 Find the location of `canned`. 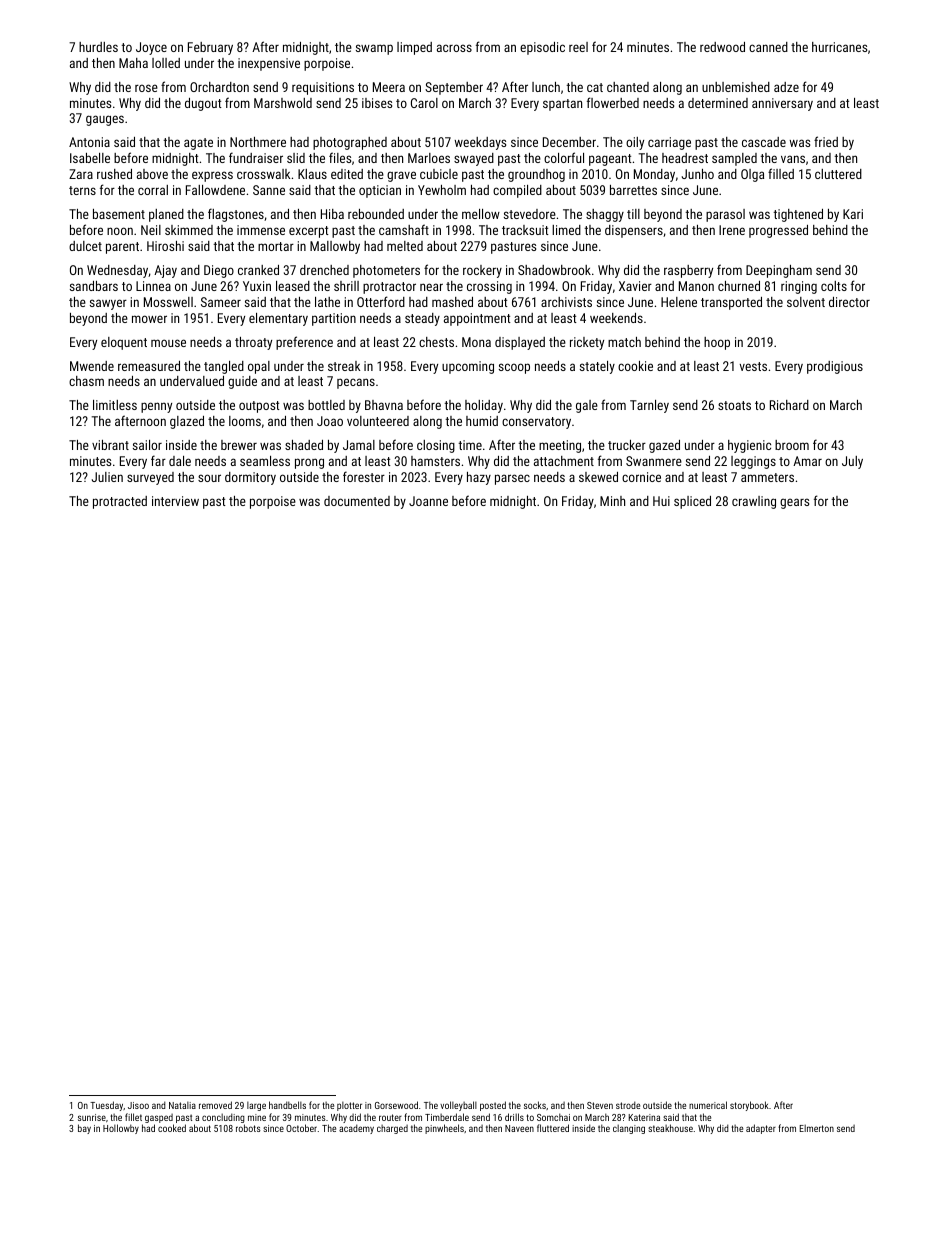

canned is located at coordinates (768, 47).
